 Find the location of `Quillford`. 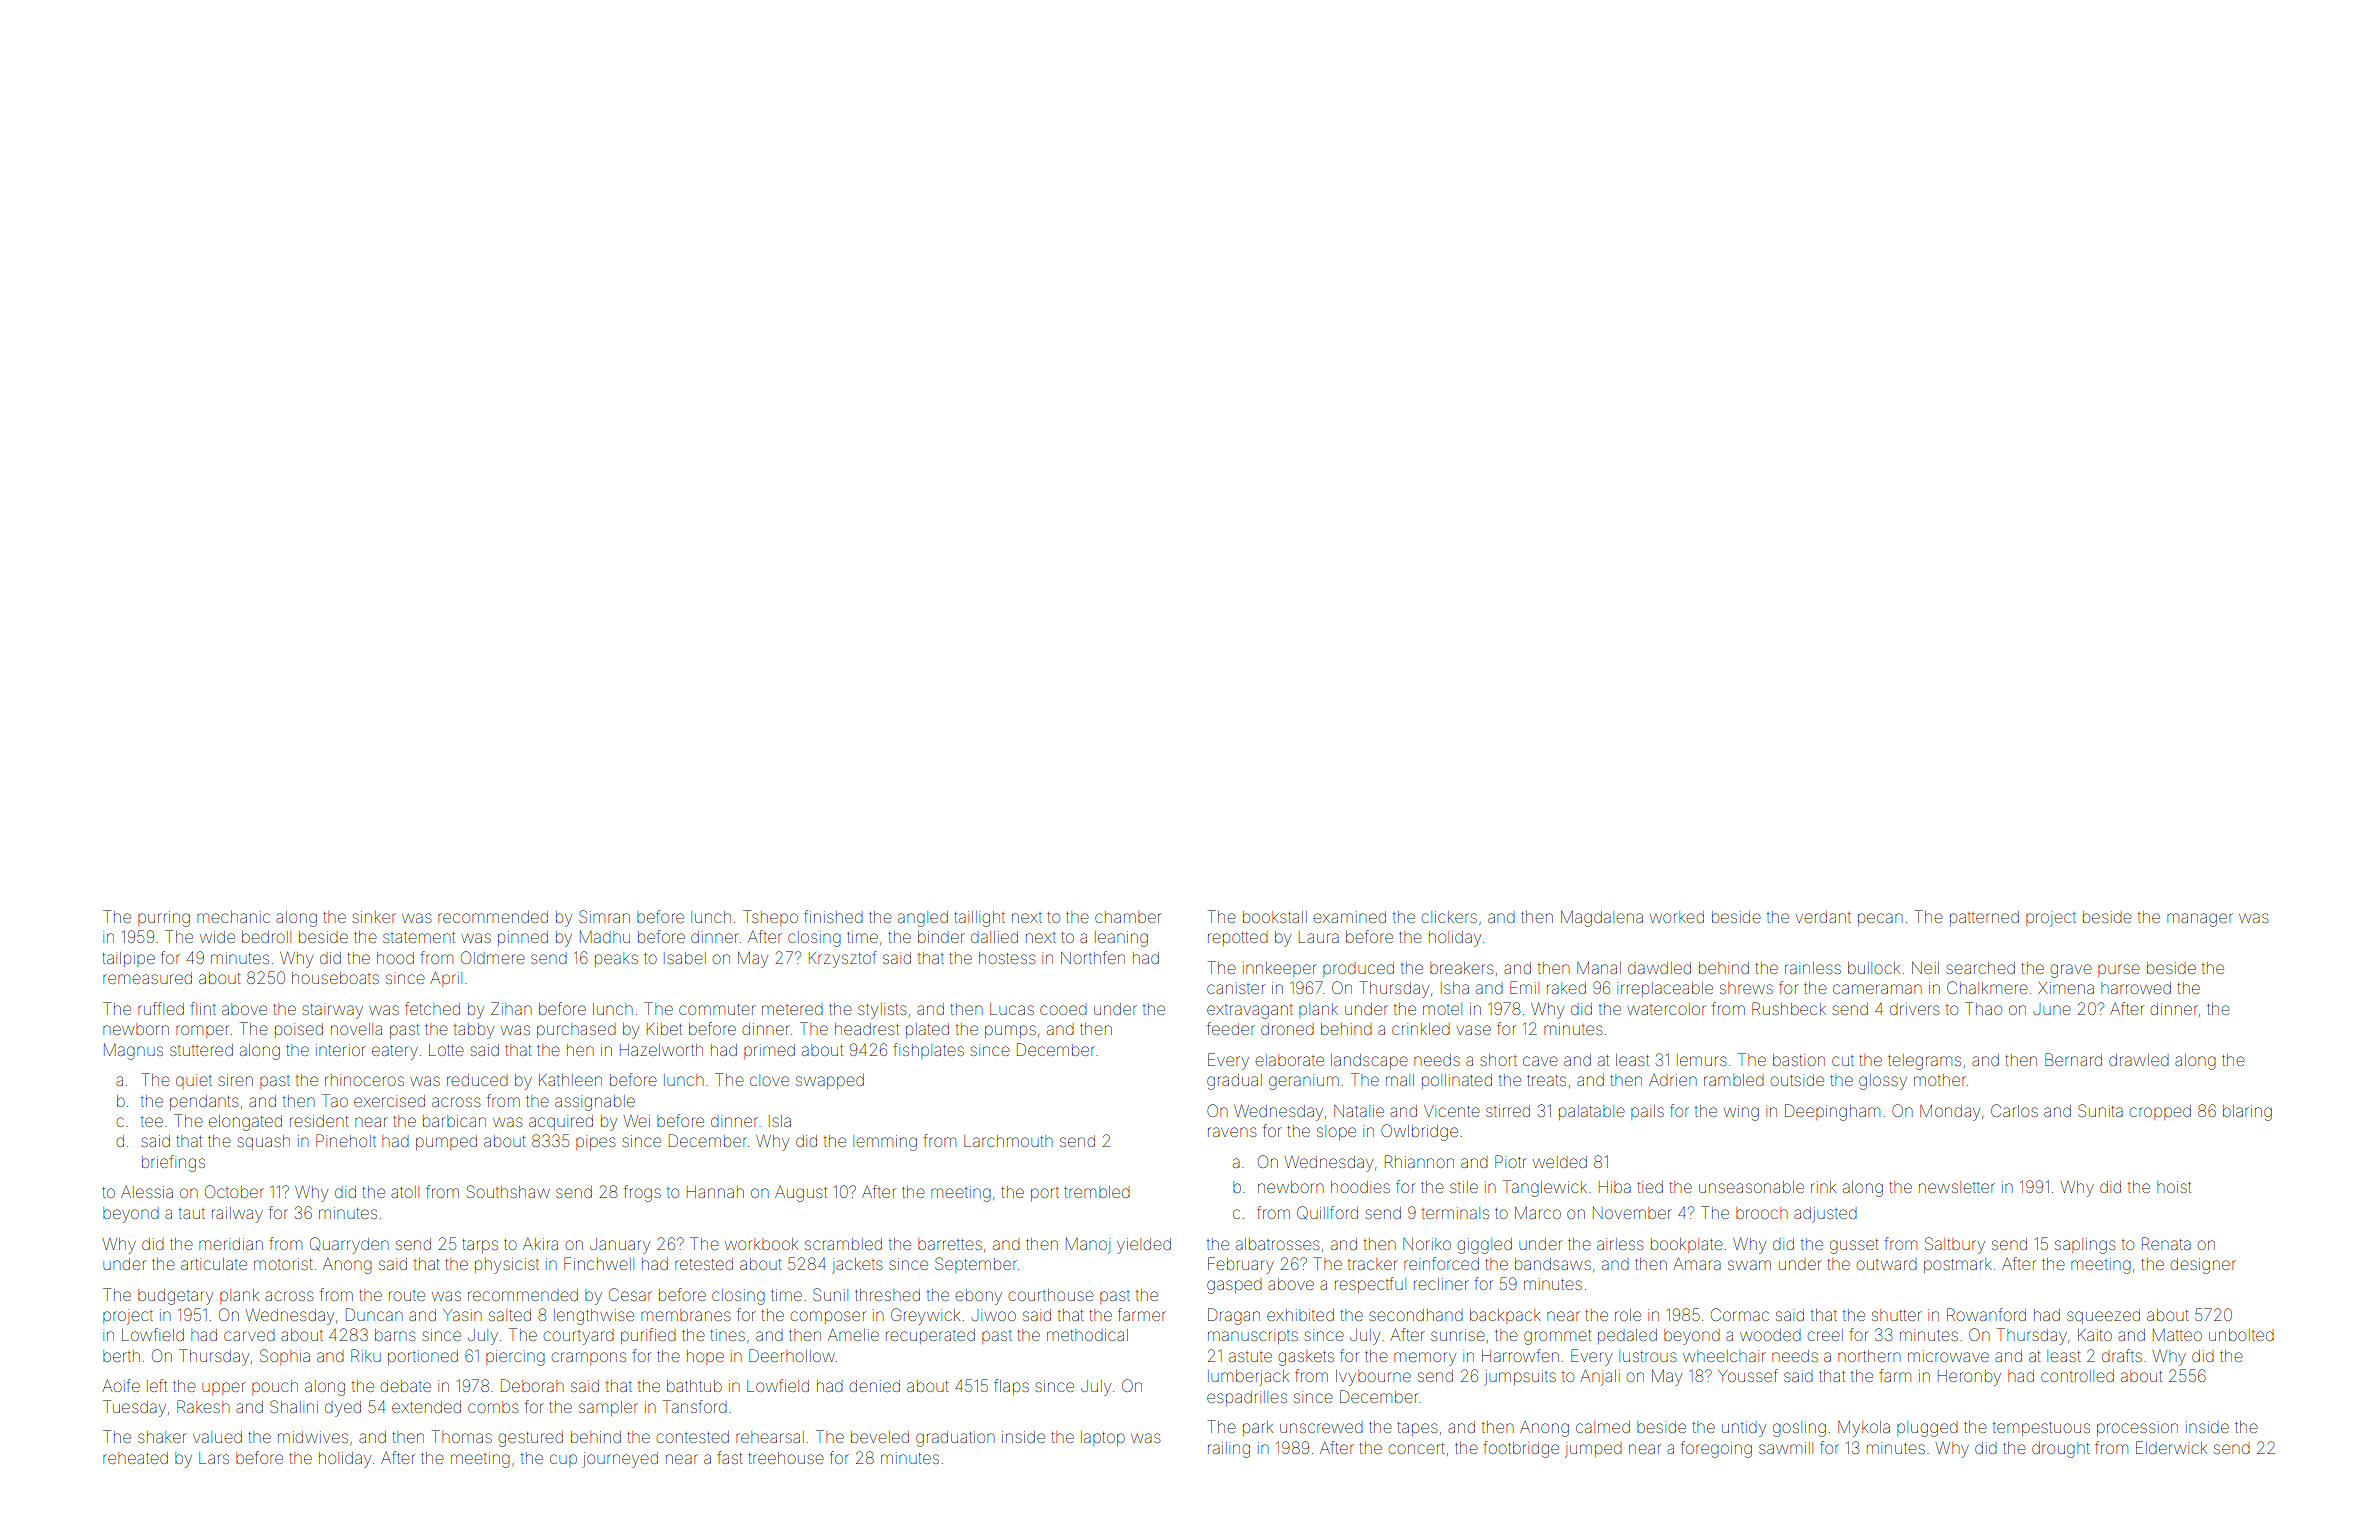

Quillford is located at coordinates (1327, 1213).
